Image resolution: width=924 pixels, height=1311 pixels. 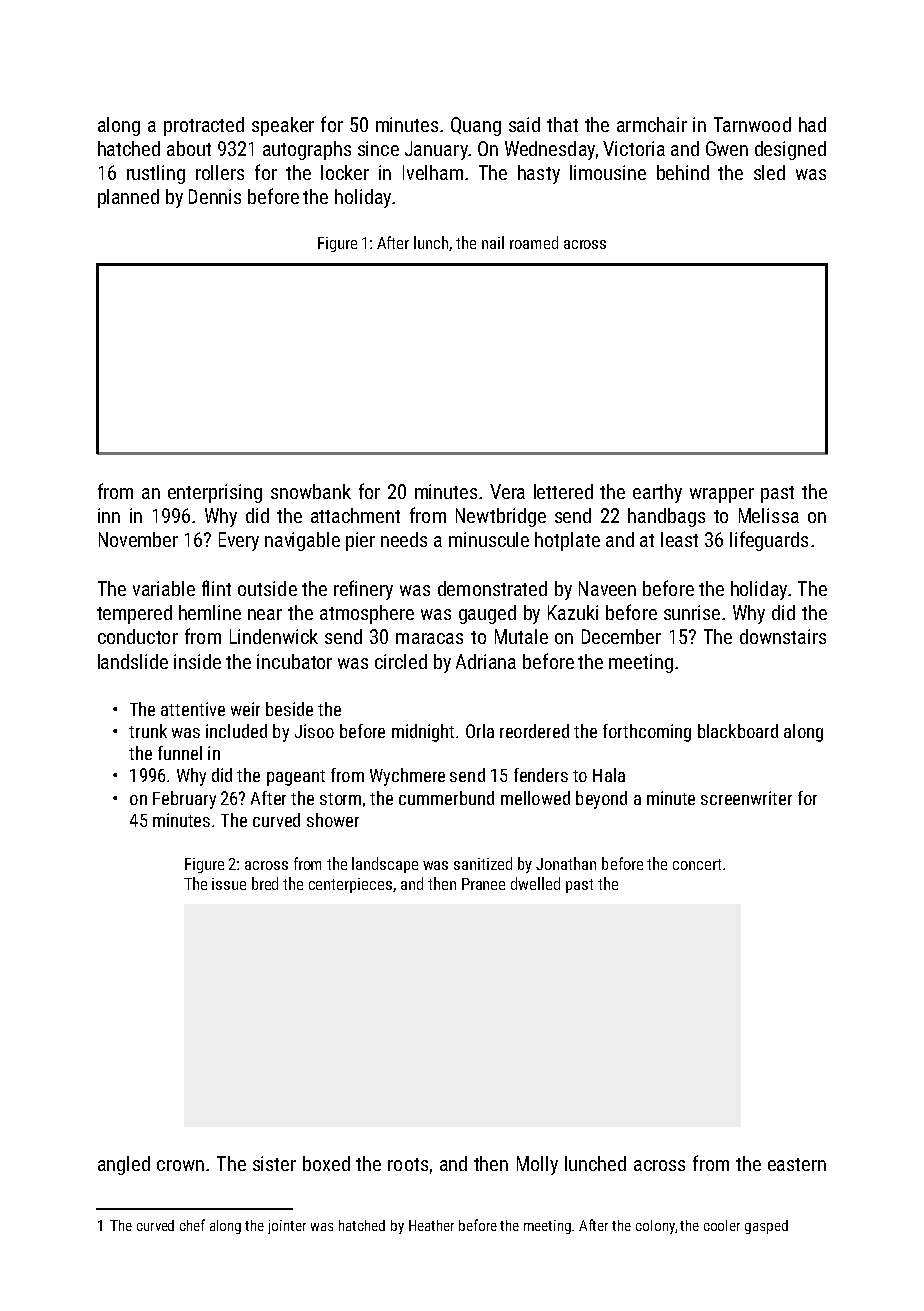 What do you see at coordinates (215, 493) in the screenshot?
I see `enterprising` at bounding box center [215, 493].
